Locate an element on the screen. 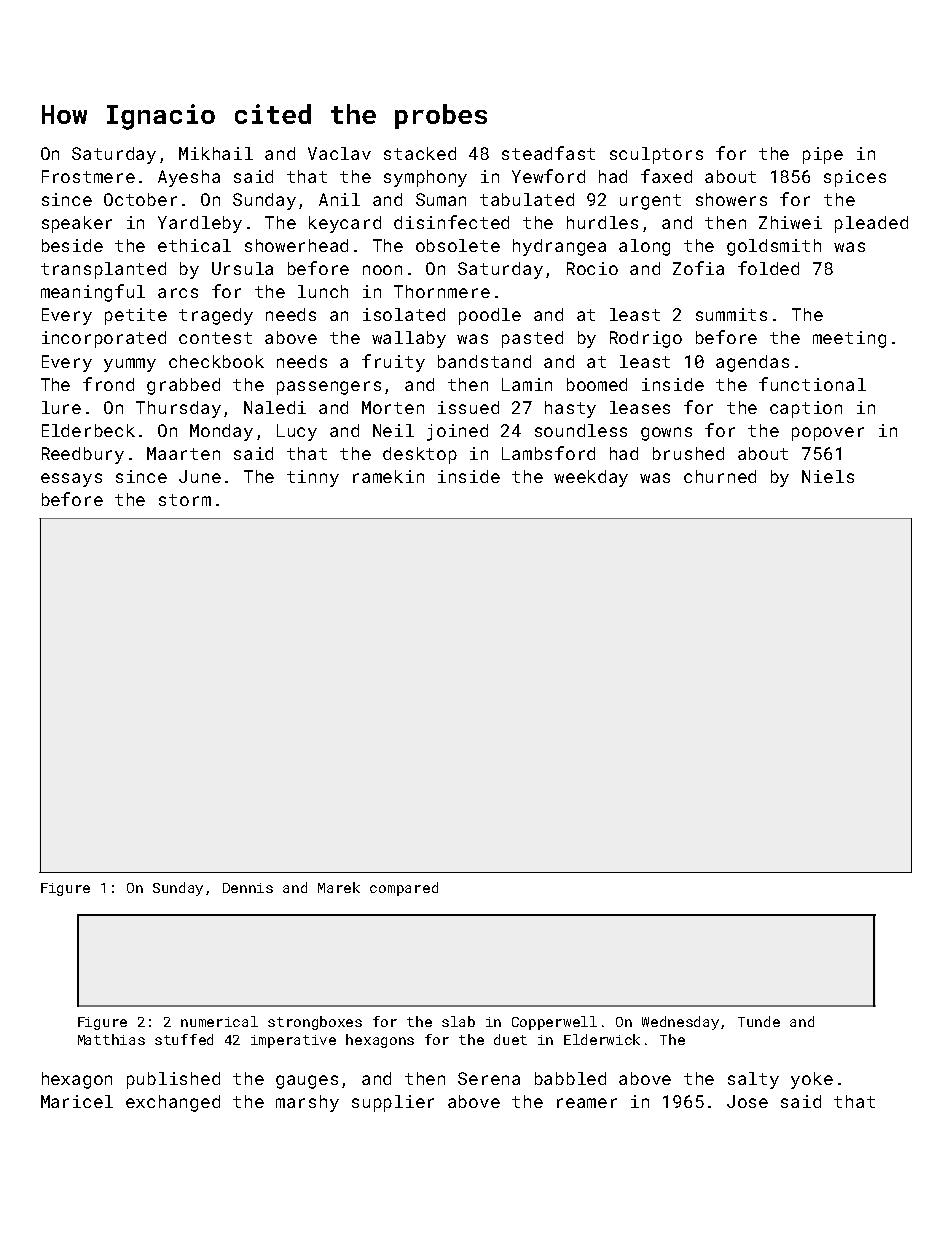  marshy is located at coordinates (307, 1103).
